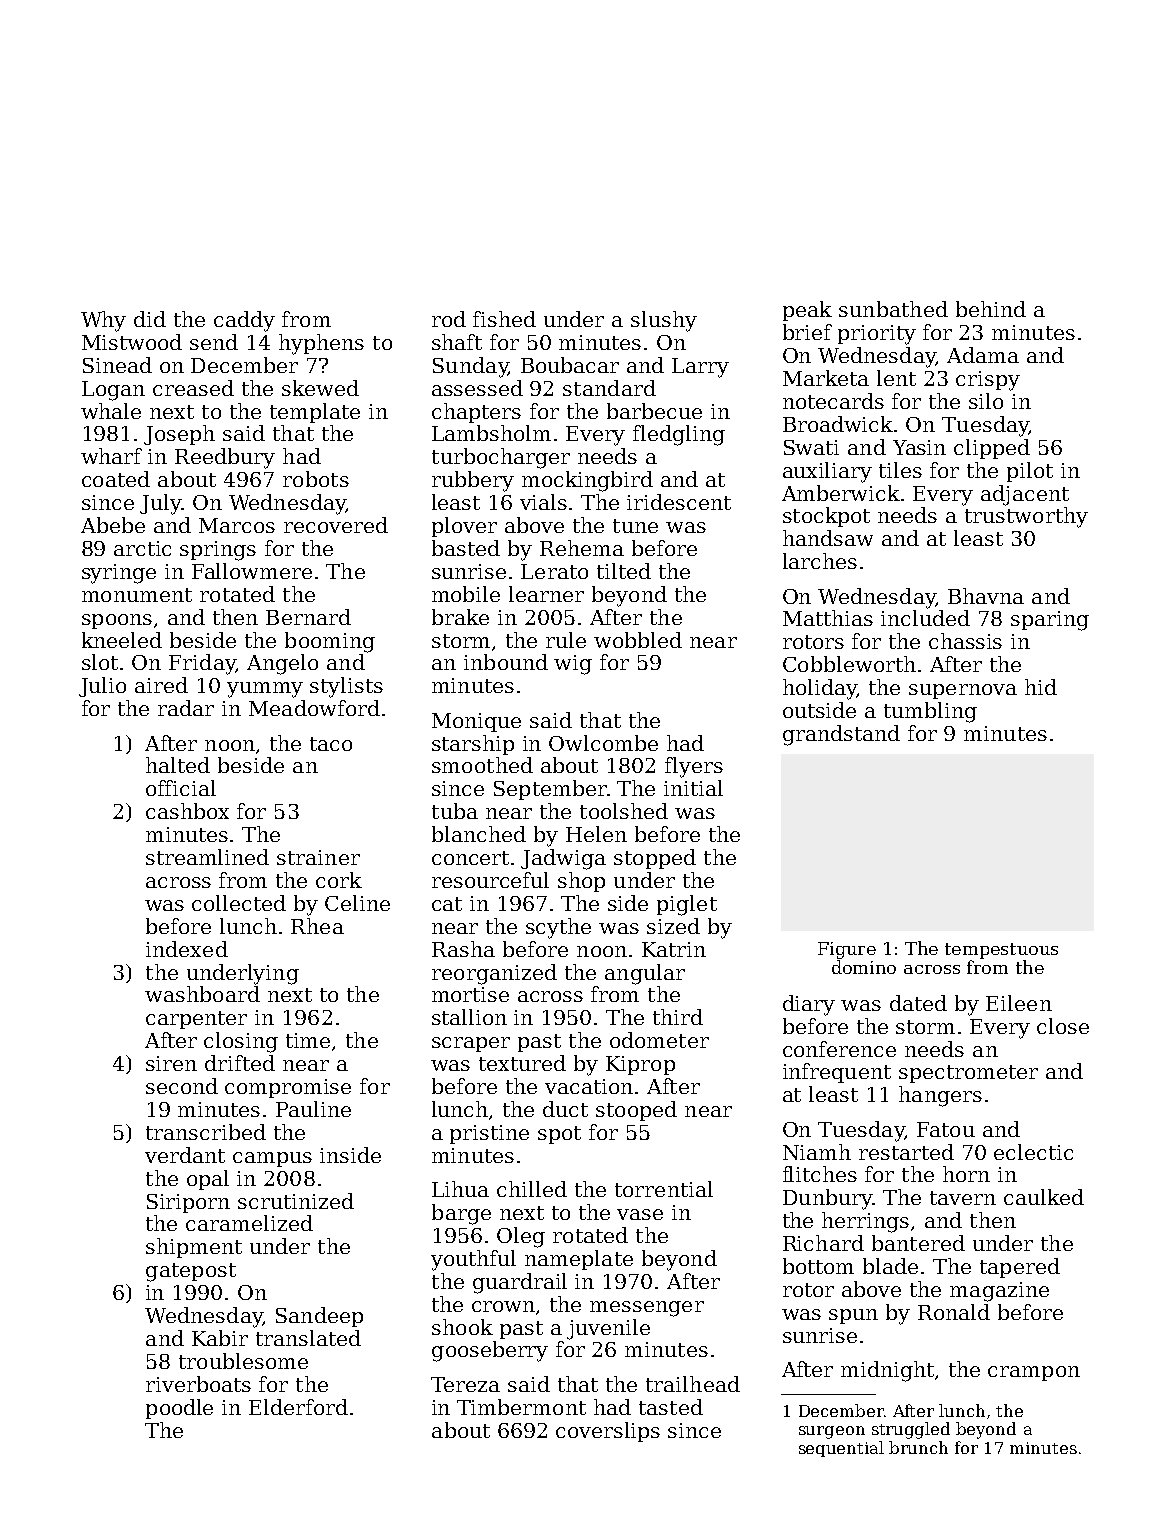 The height and width of the screenshot is (1520, 1175). I want to click on trustworthy, so click(1026, 517).
